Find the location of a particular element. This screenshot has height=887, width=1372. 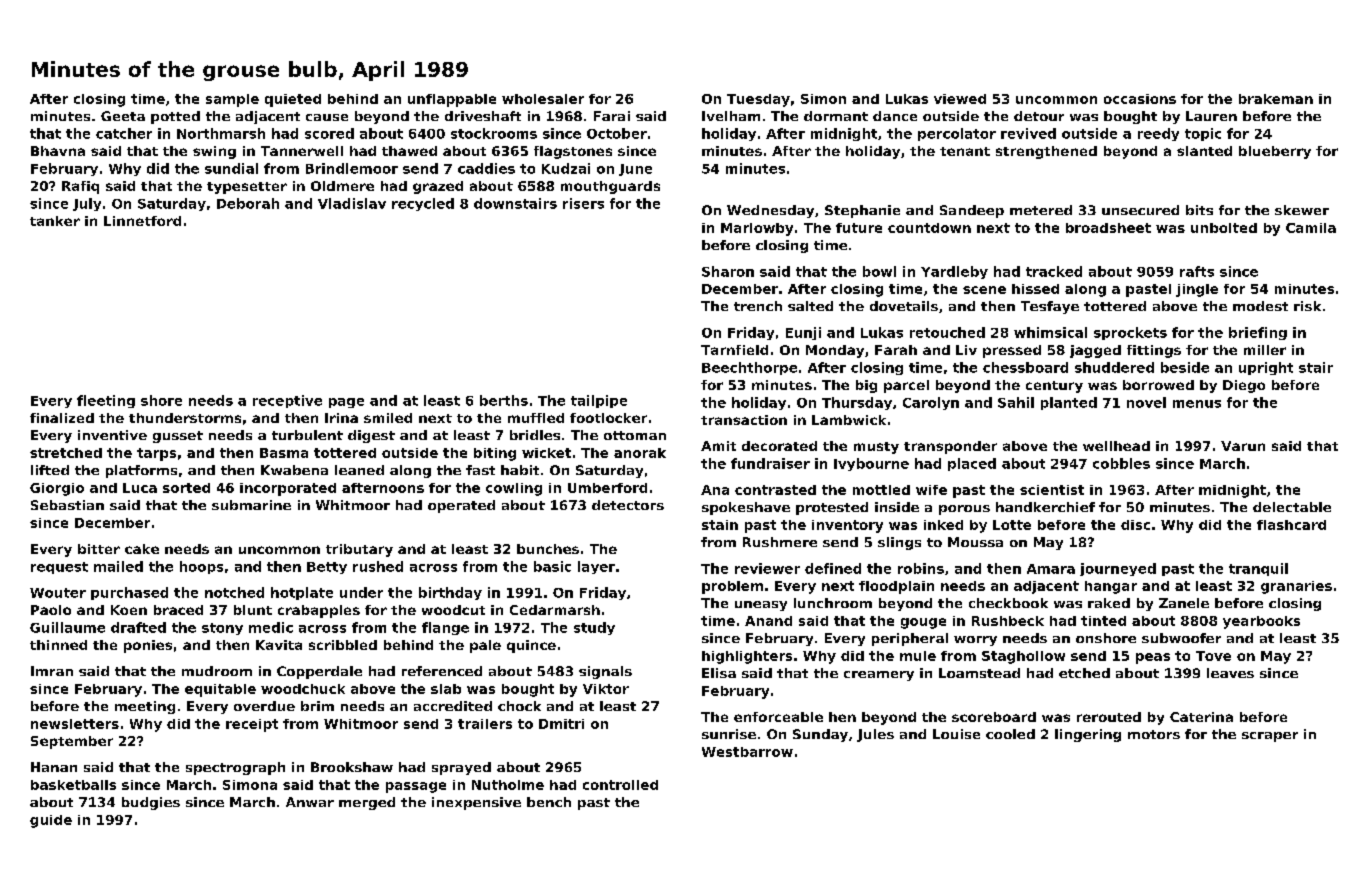

hangar is located at coordinates (1111, 587).
